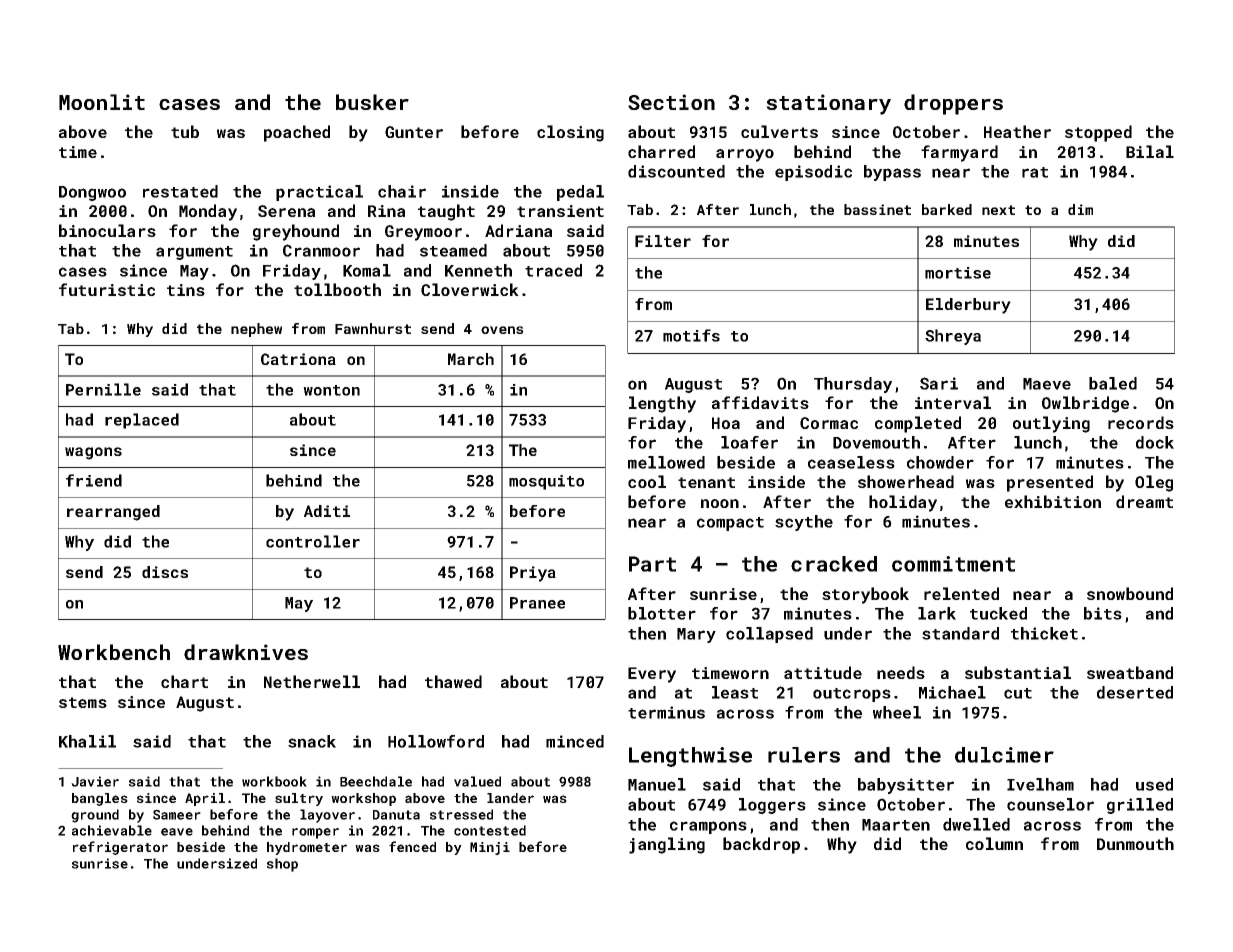 Image resolution: width=1233 pixels, height=952 pixels. I want to click on replaced, so click(142, 421).
